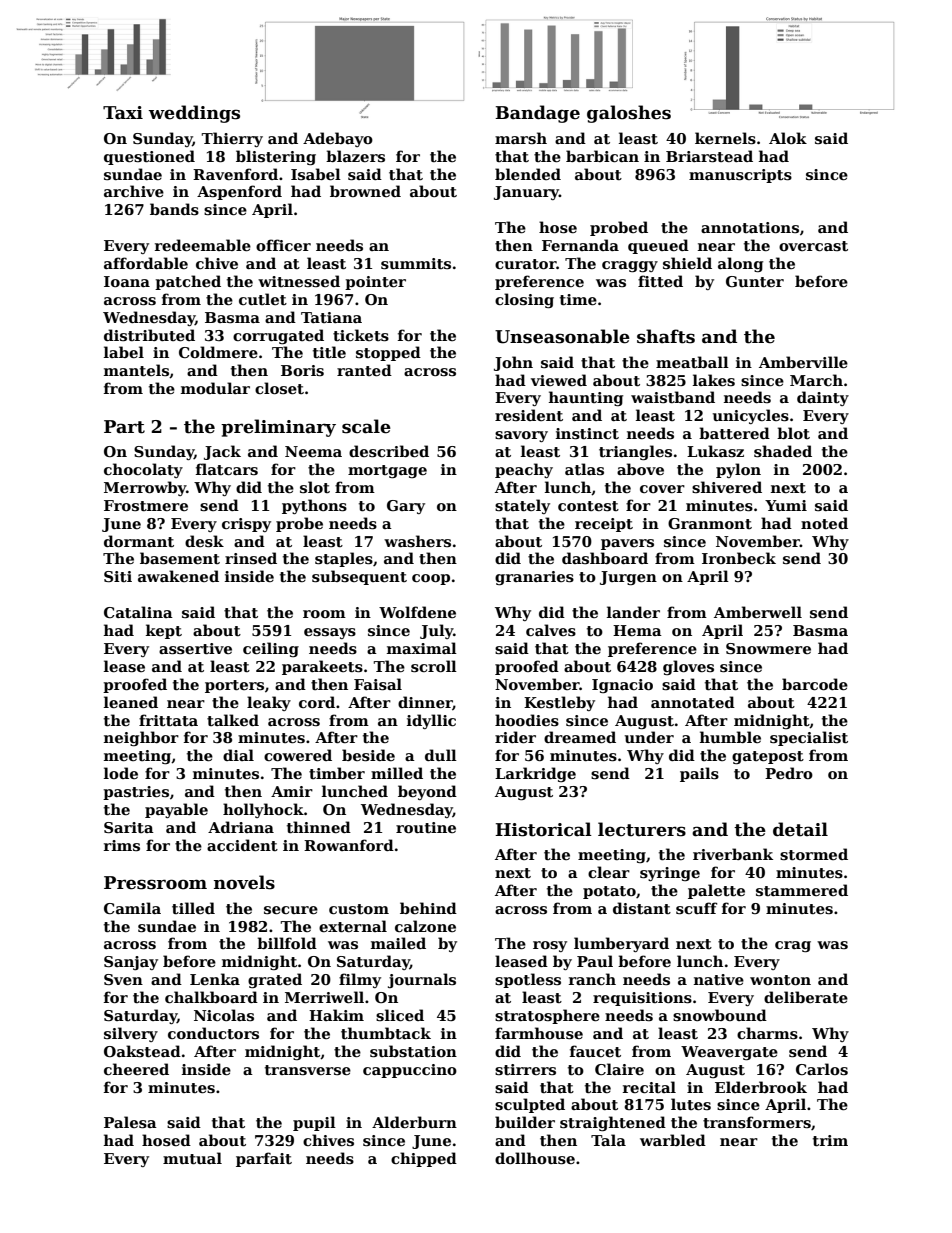  Describe the element at coordinates (264, 1159) in the page. I see `parfait` at that location.
